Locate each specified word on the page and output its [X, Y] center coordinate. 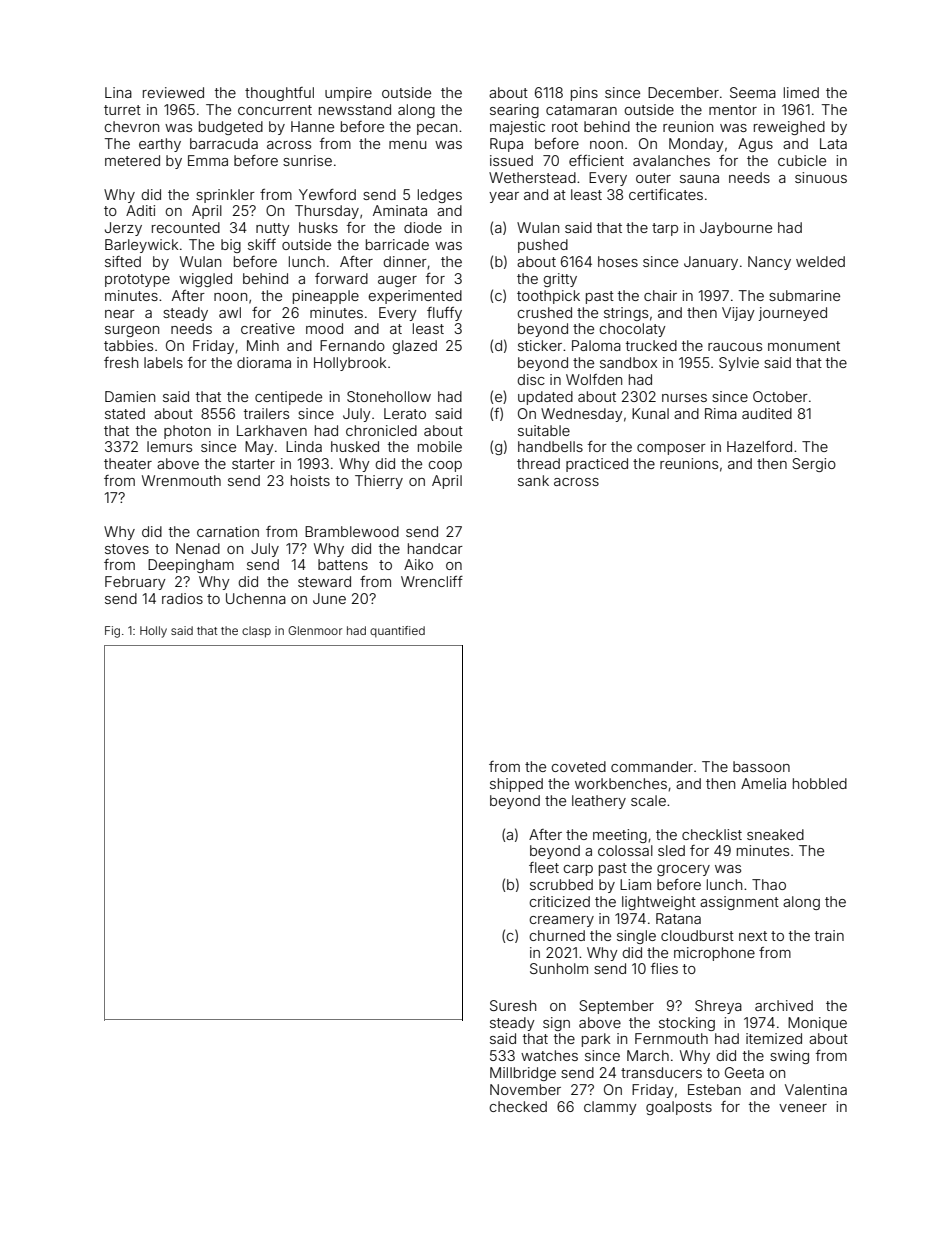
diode [423, 227]
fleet [544, 867]
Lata [833, 143]
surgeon [132, 331]
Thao [769, 884]
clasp [256, 632]
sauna [699, 179]
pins [584, 94]
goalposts [679, 1108]
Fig [112, 632]
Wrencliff [432, 581]
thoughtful [279, 94]
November [525, 1089]
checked [518, 1106]
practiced [597, 465]
